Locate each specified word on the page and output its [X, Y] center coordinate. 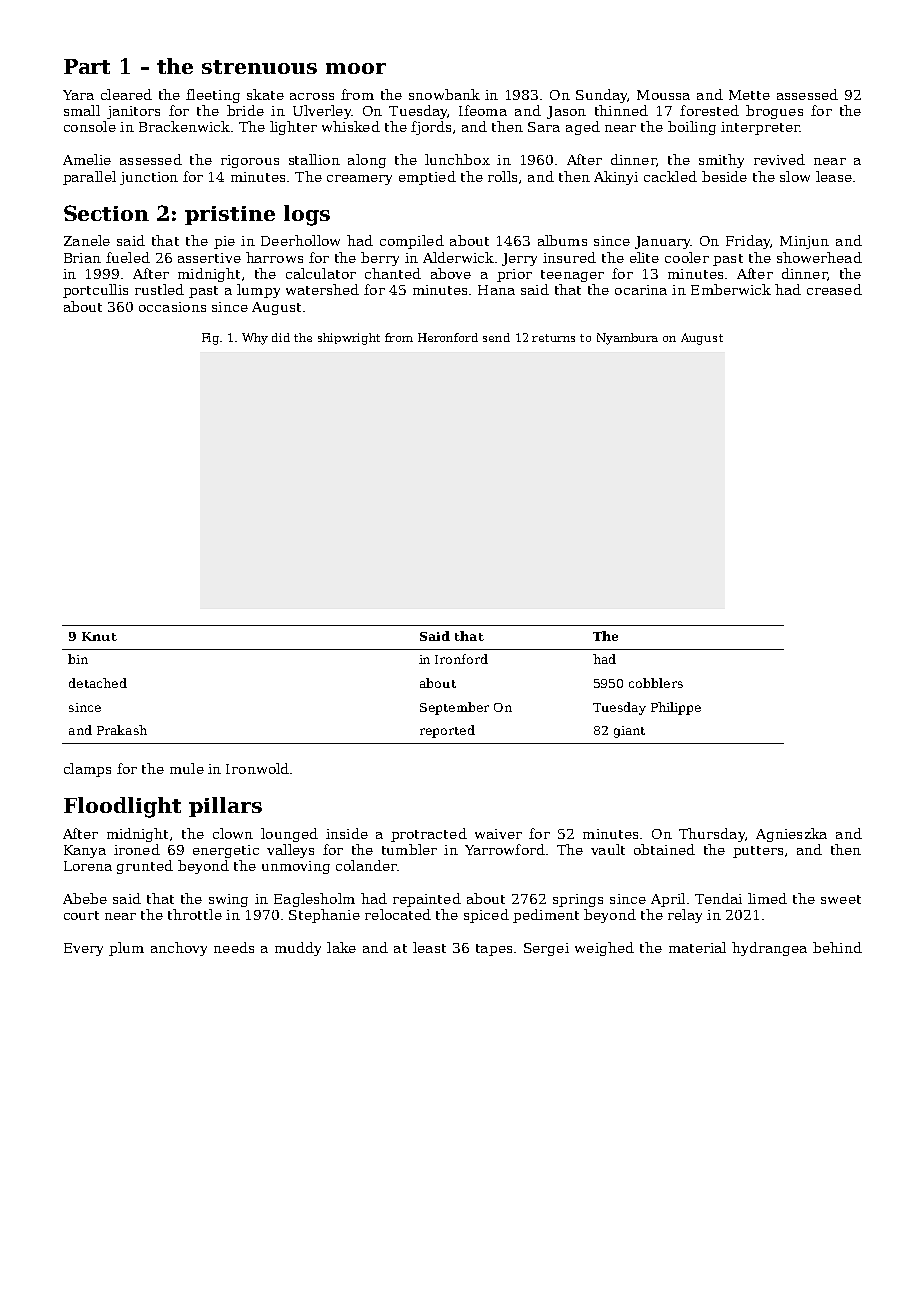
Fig [211, 339]
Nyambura [627, 339]
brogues [774, 112]
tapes [494, 950]
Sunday [601, 96]
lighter [293, 128]
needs [234, 947]
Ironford [461, 659]
